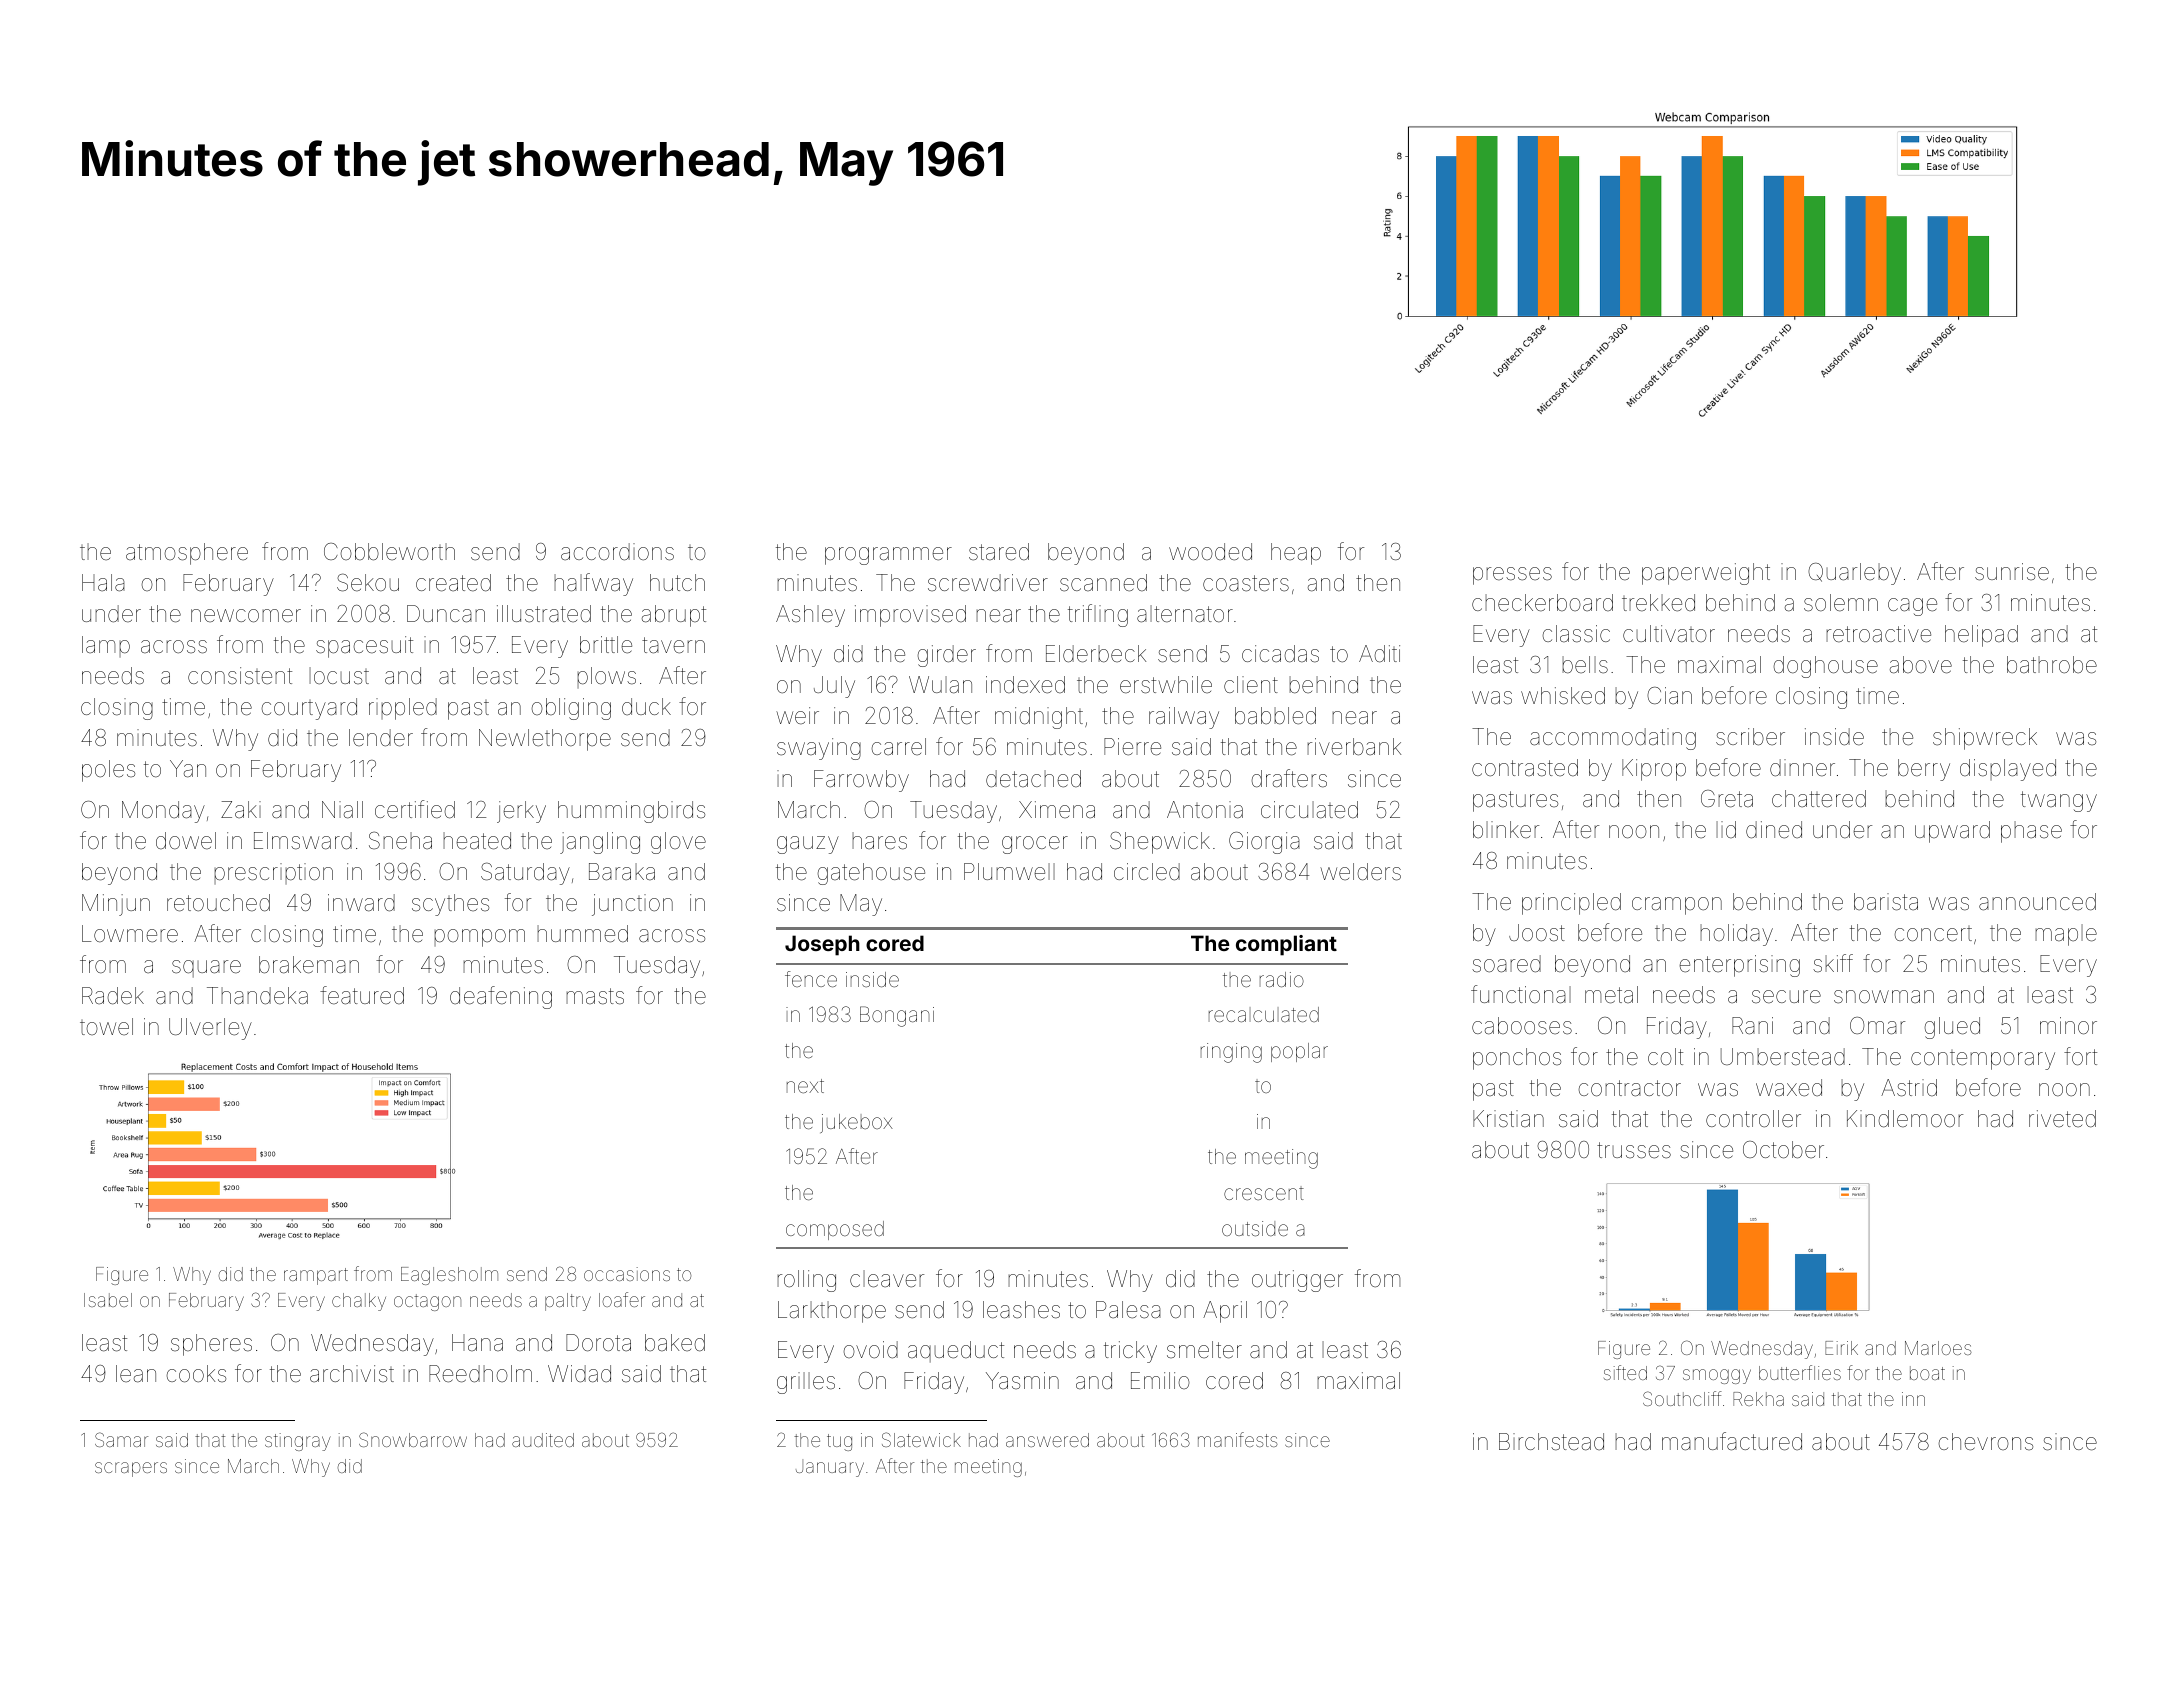 Image resolution: width=2178 pixels, height=1683 pixels. What do you see at coordinates (856, 1123) in the screenshot?
I see `jukebox` at bounding box center [856, 1123].
